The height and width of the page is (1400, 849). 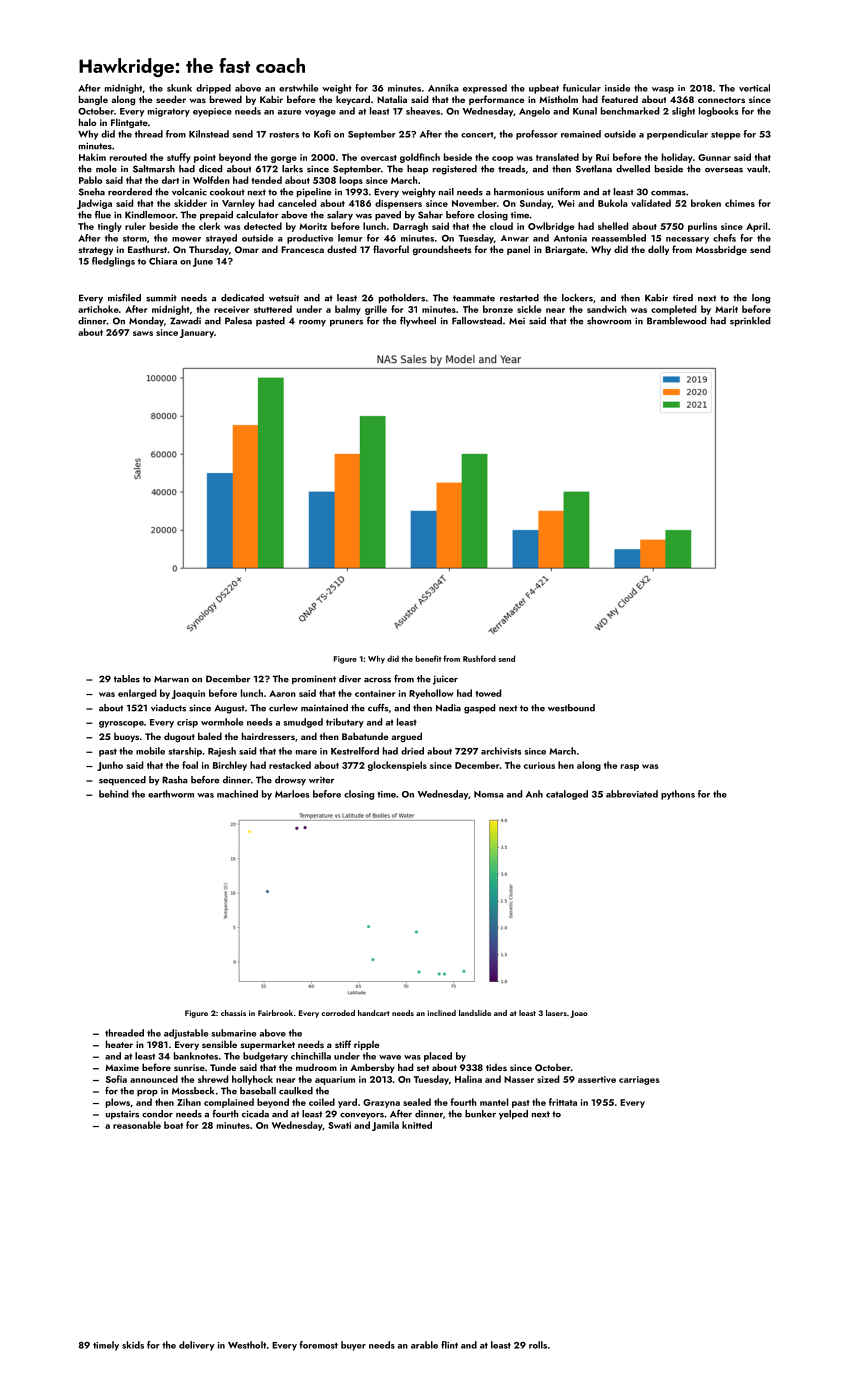 What do you see at coordinates (133, 1345) in the page?
I see `skids` at bounding box center [133, 1345].
